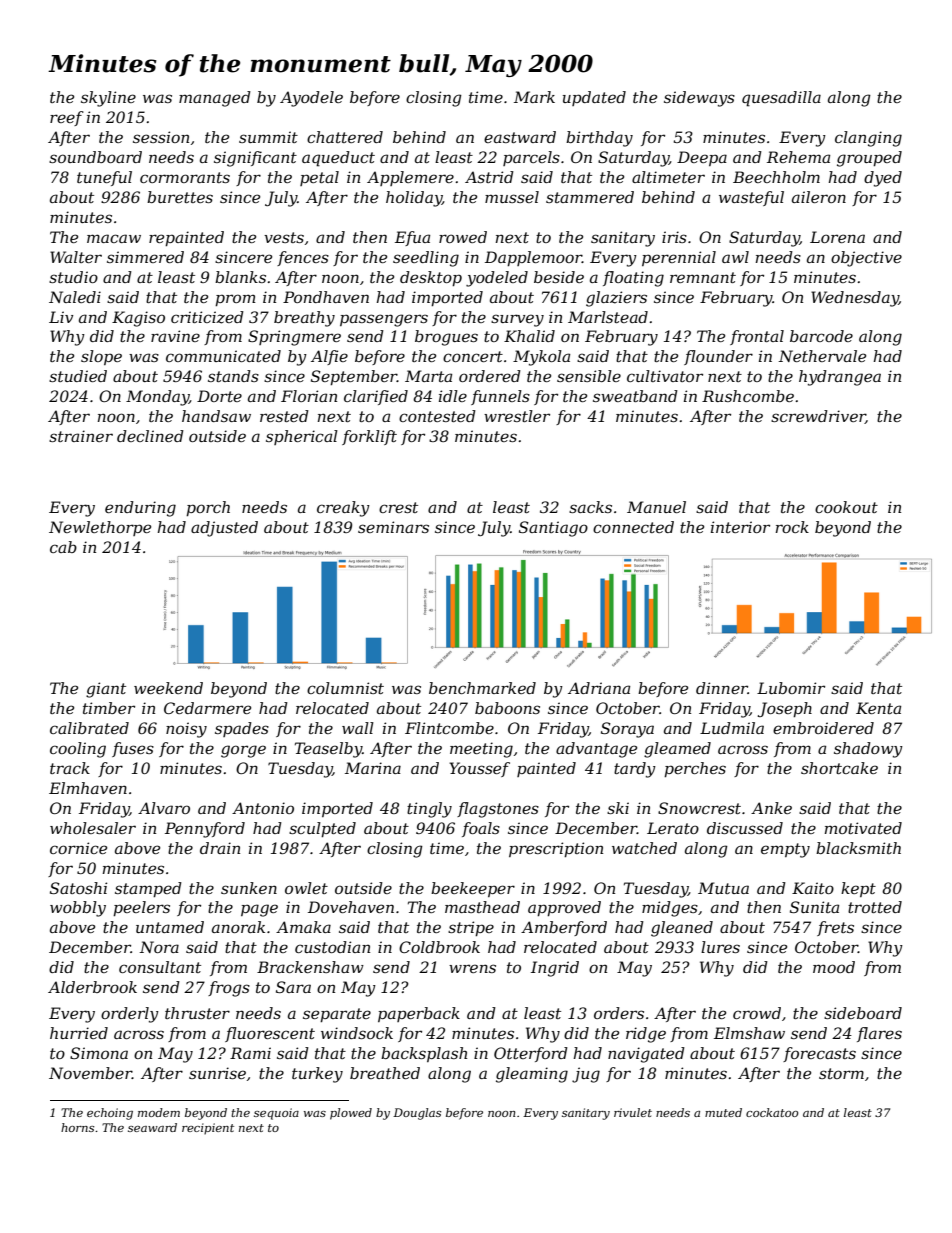 This screenshot has height=1233, width=952. I want to click on interior, so click(740, 527).
